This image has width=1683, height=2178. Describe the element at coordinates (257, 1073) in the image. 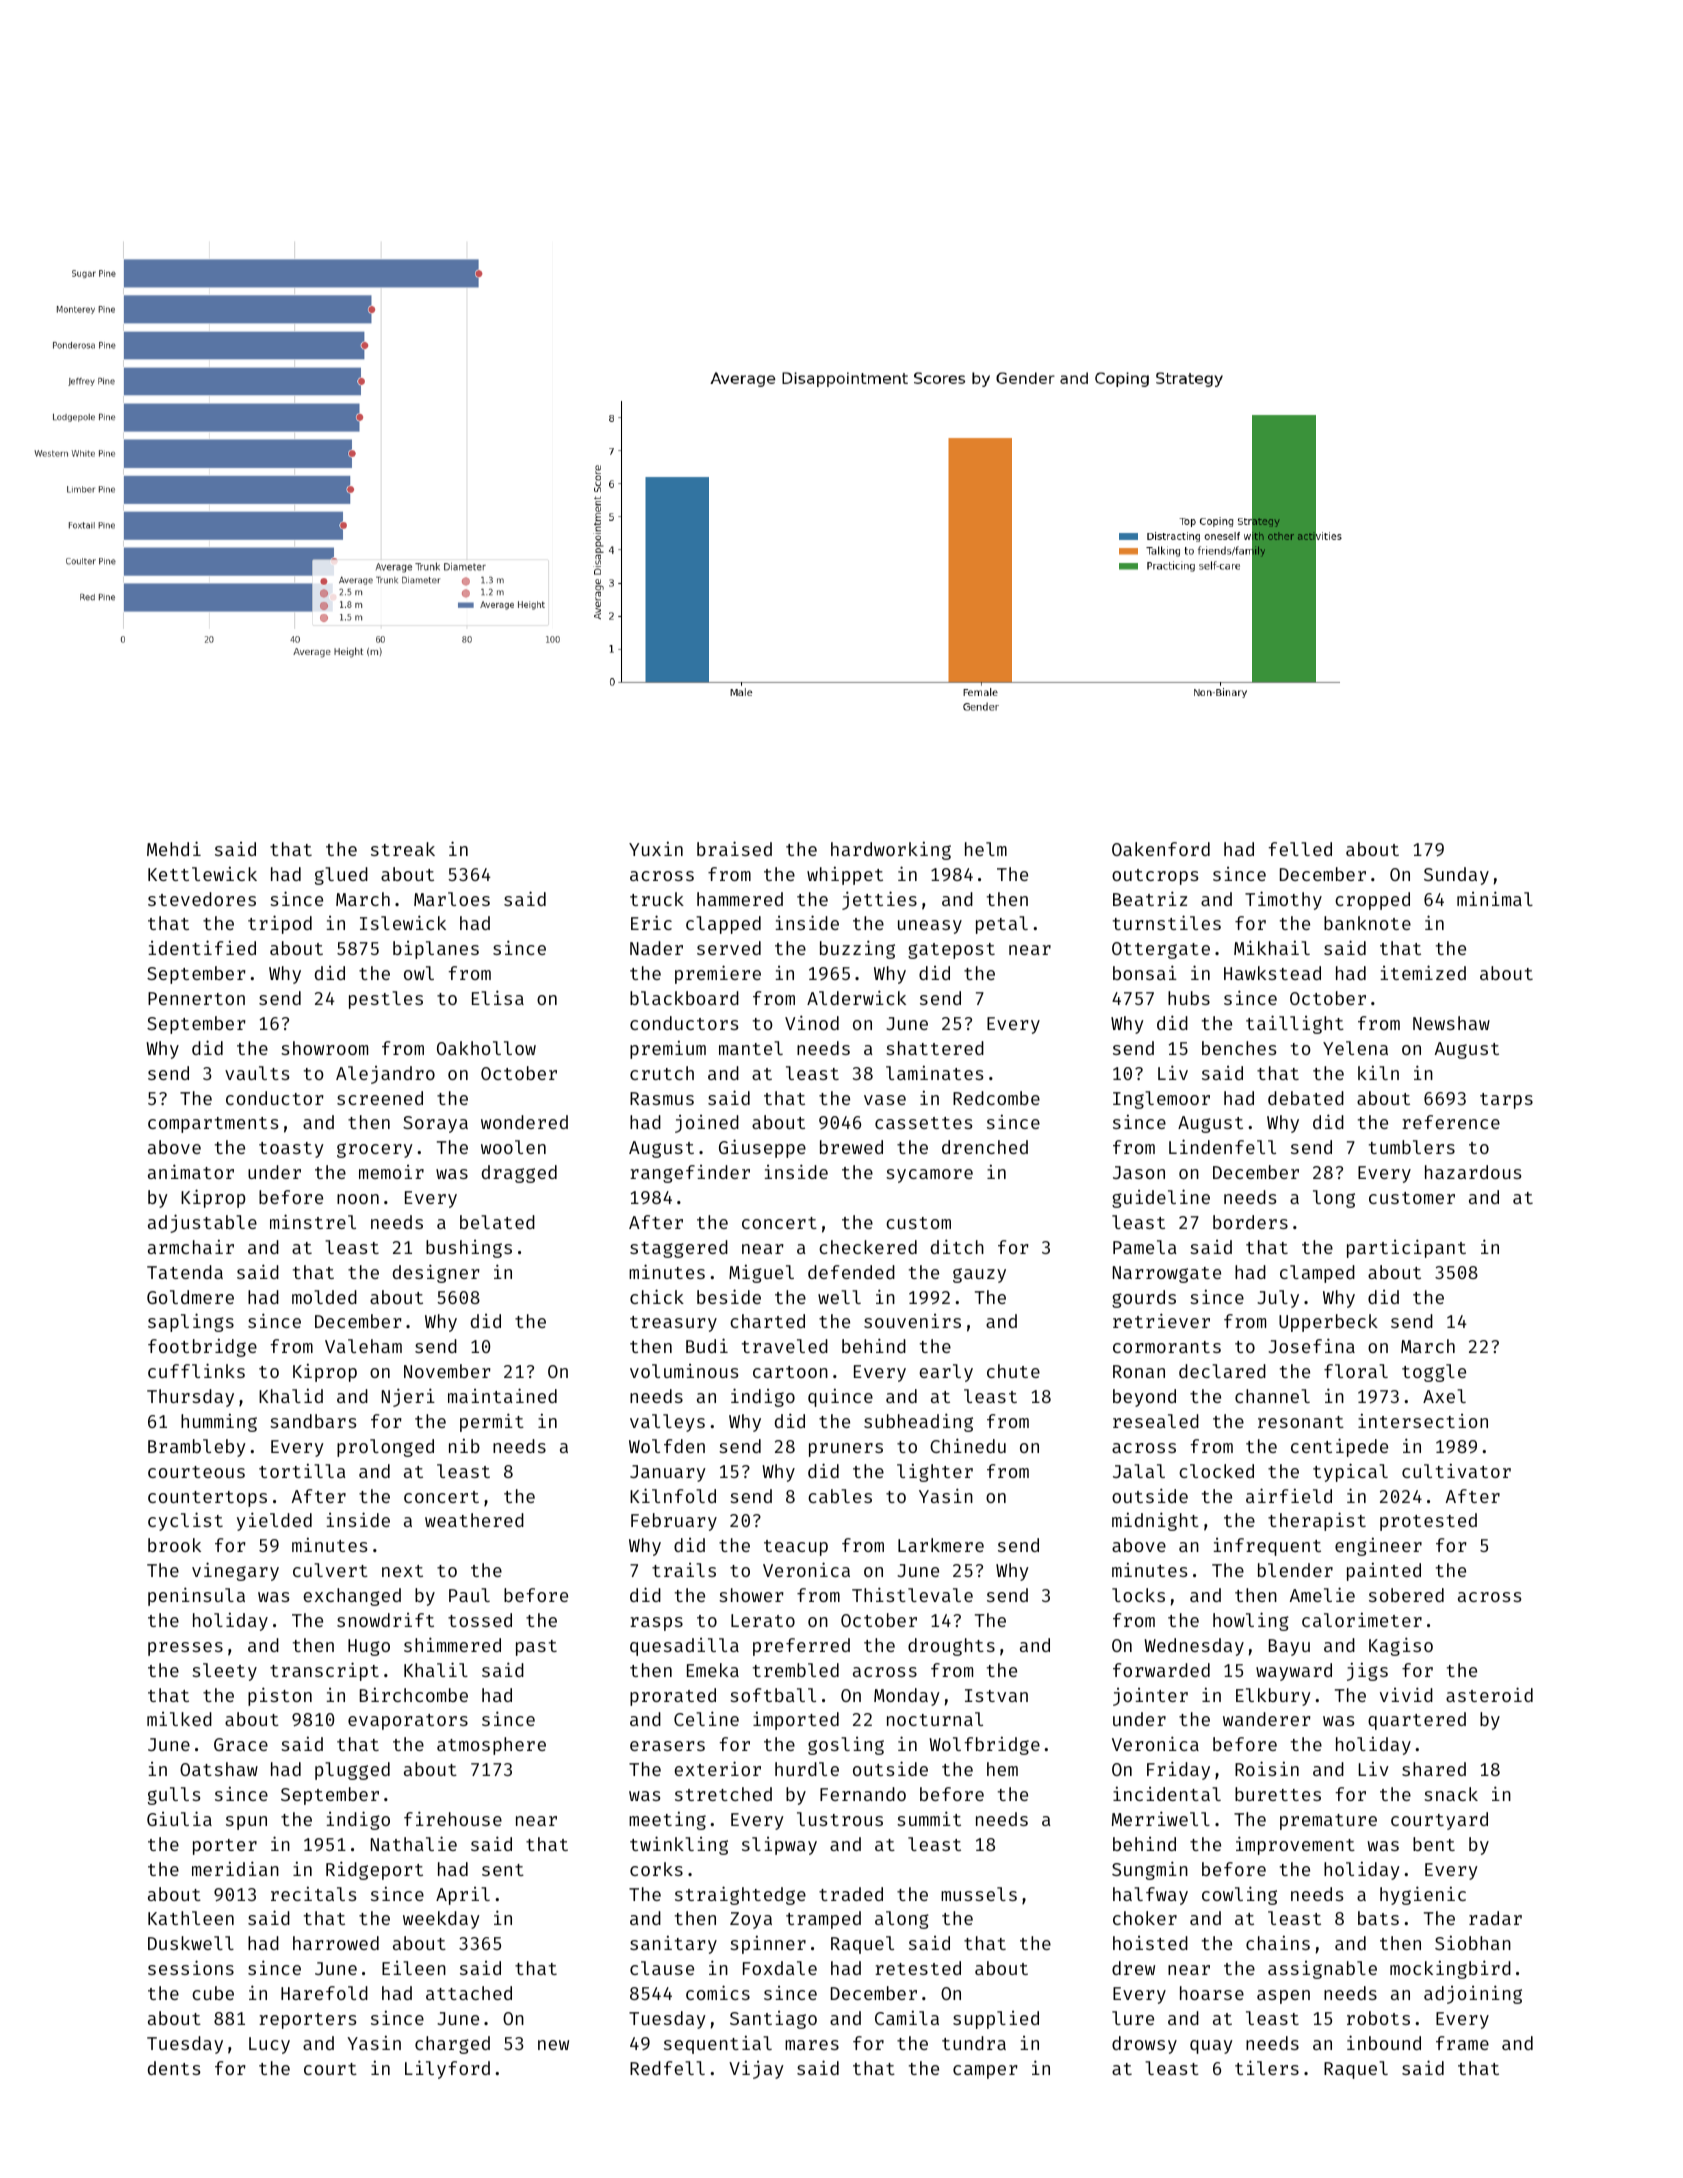

I see `vaults` at that location.
